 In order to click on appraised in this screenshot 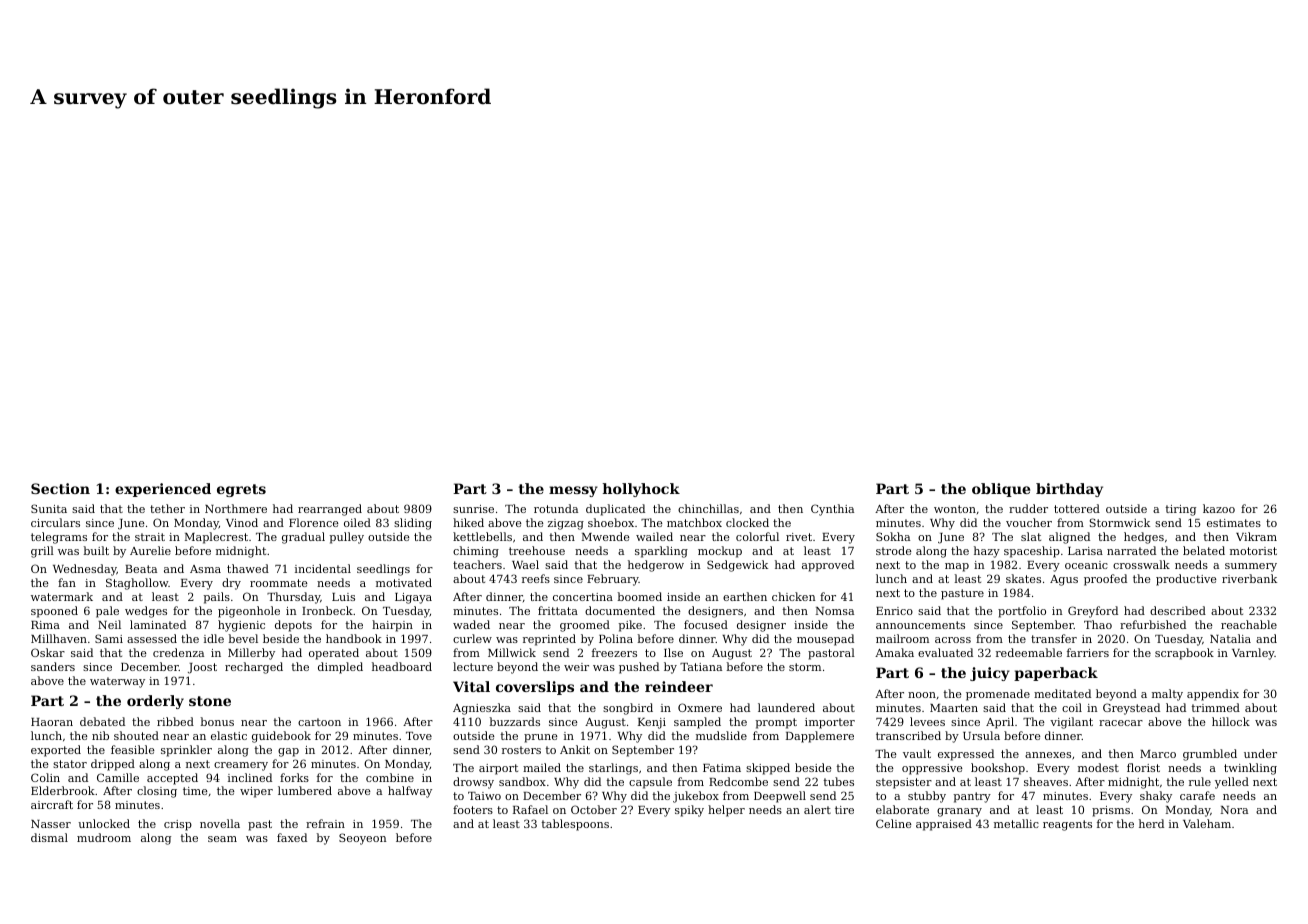, I will do `click(944, 825)`.
